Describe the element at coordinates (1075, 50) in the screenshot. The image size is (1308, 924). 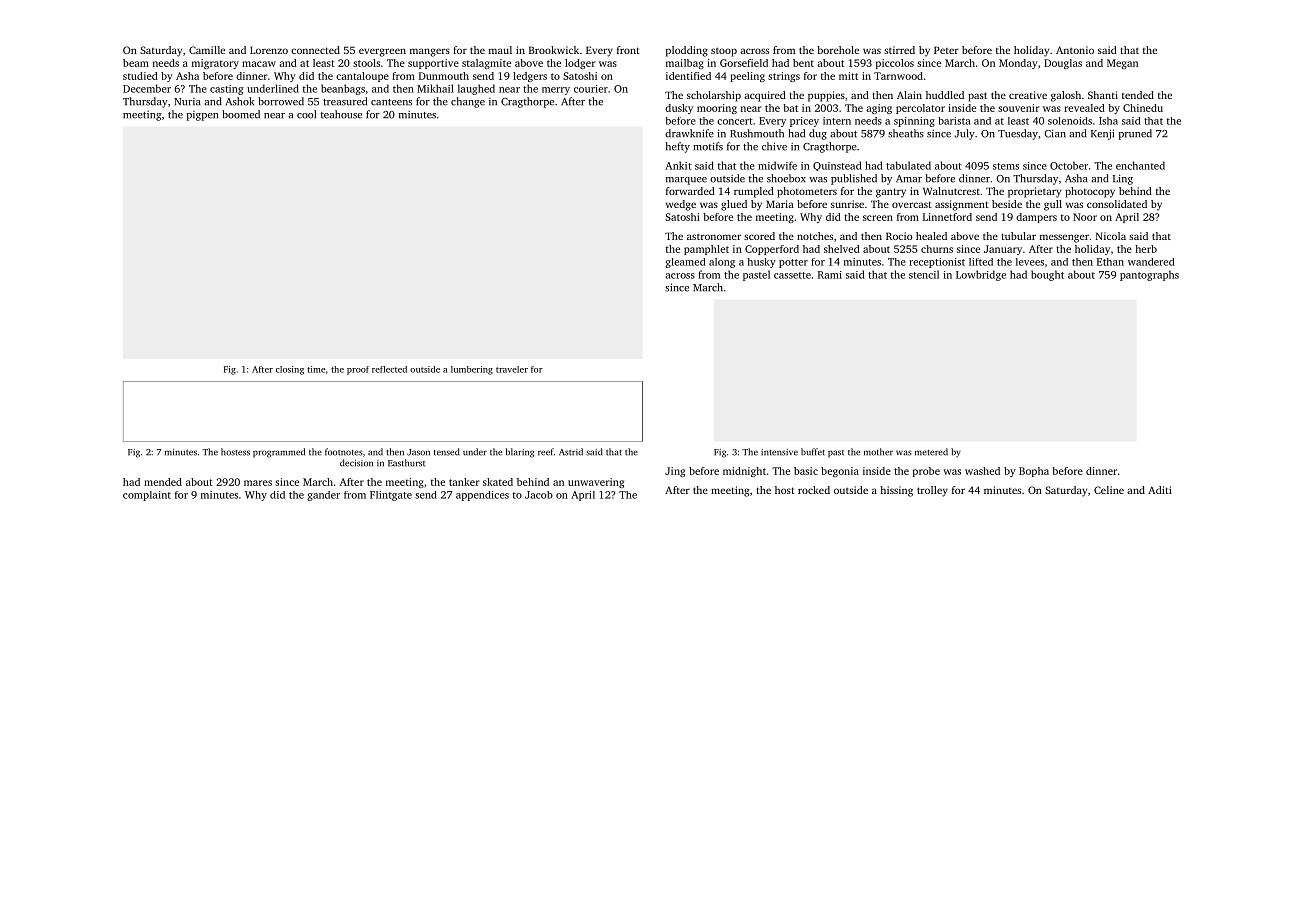
I see `Antonio` at that location.
